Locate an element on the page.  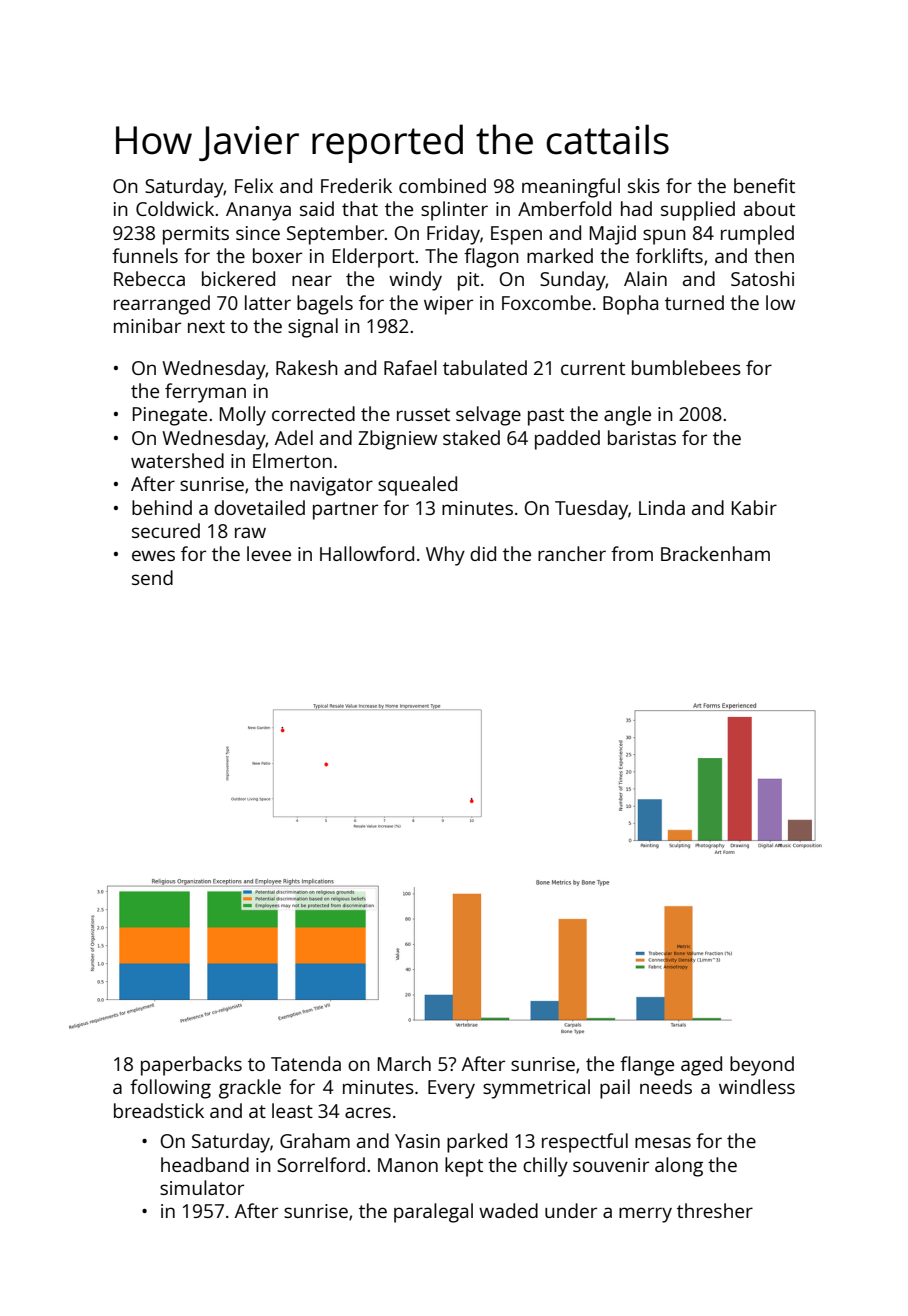
rancher is located at coordinates (572, 553).
